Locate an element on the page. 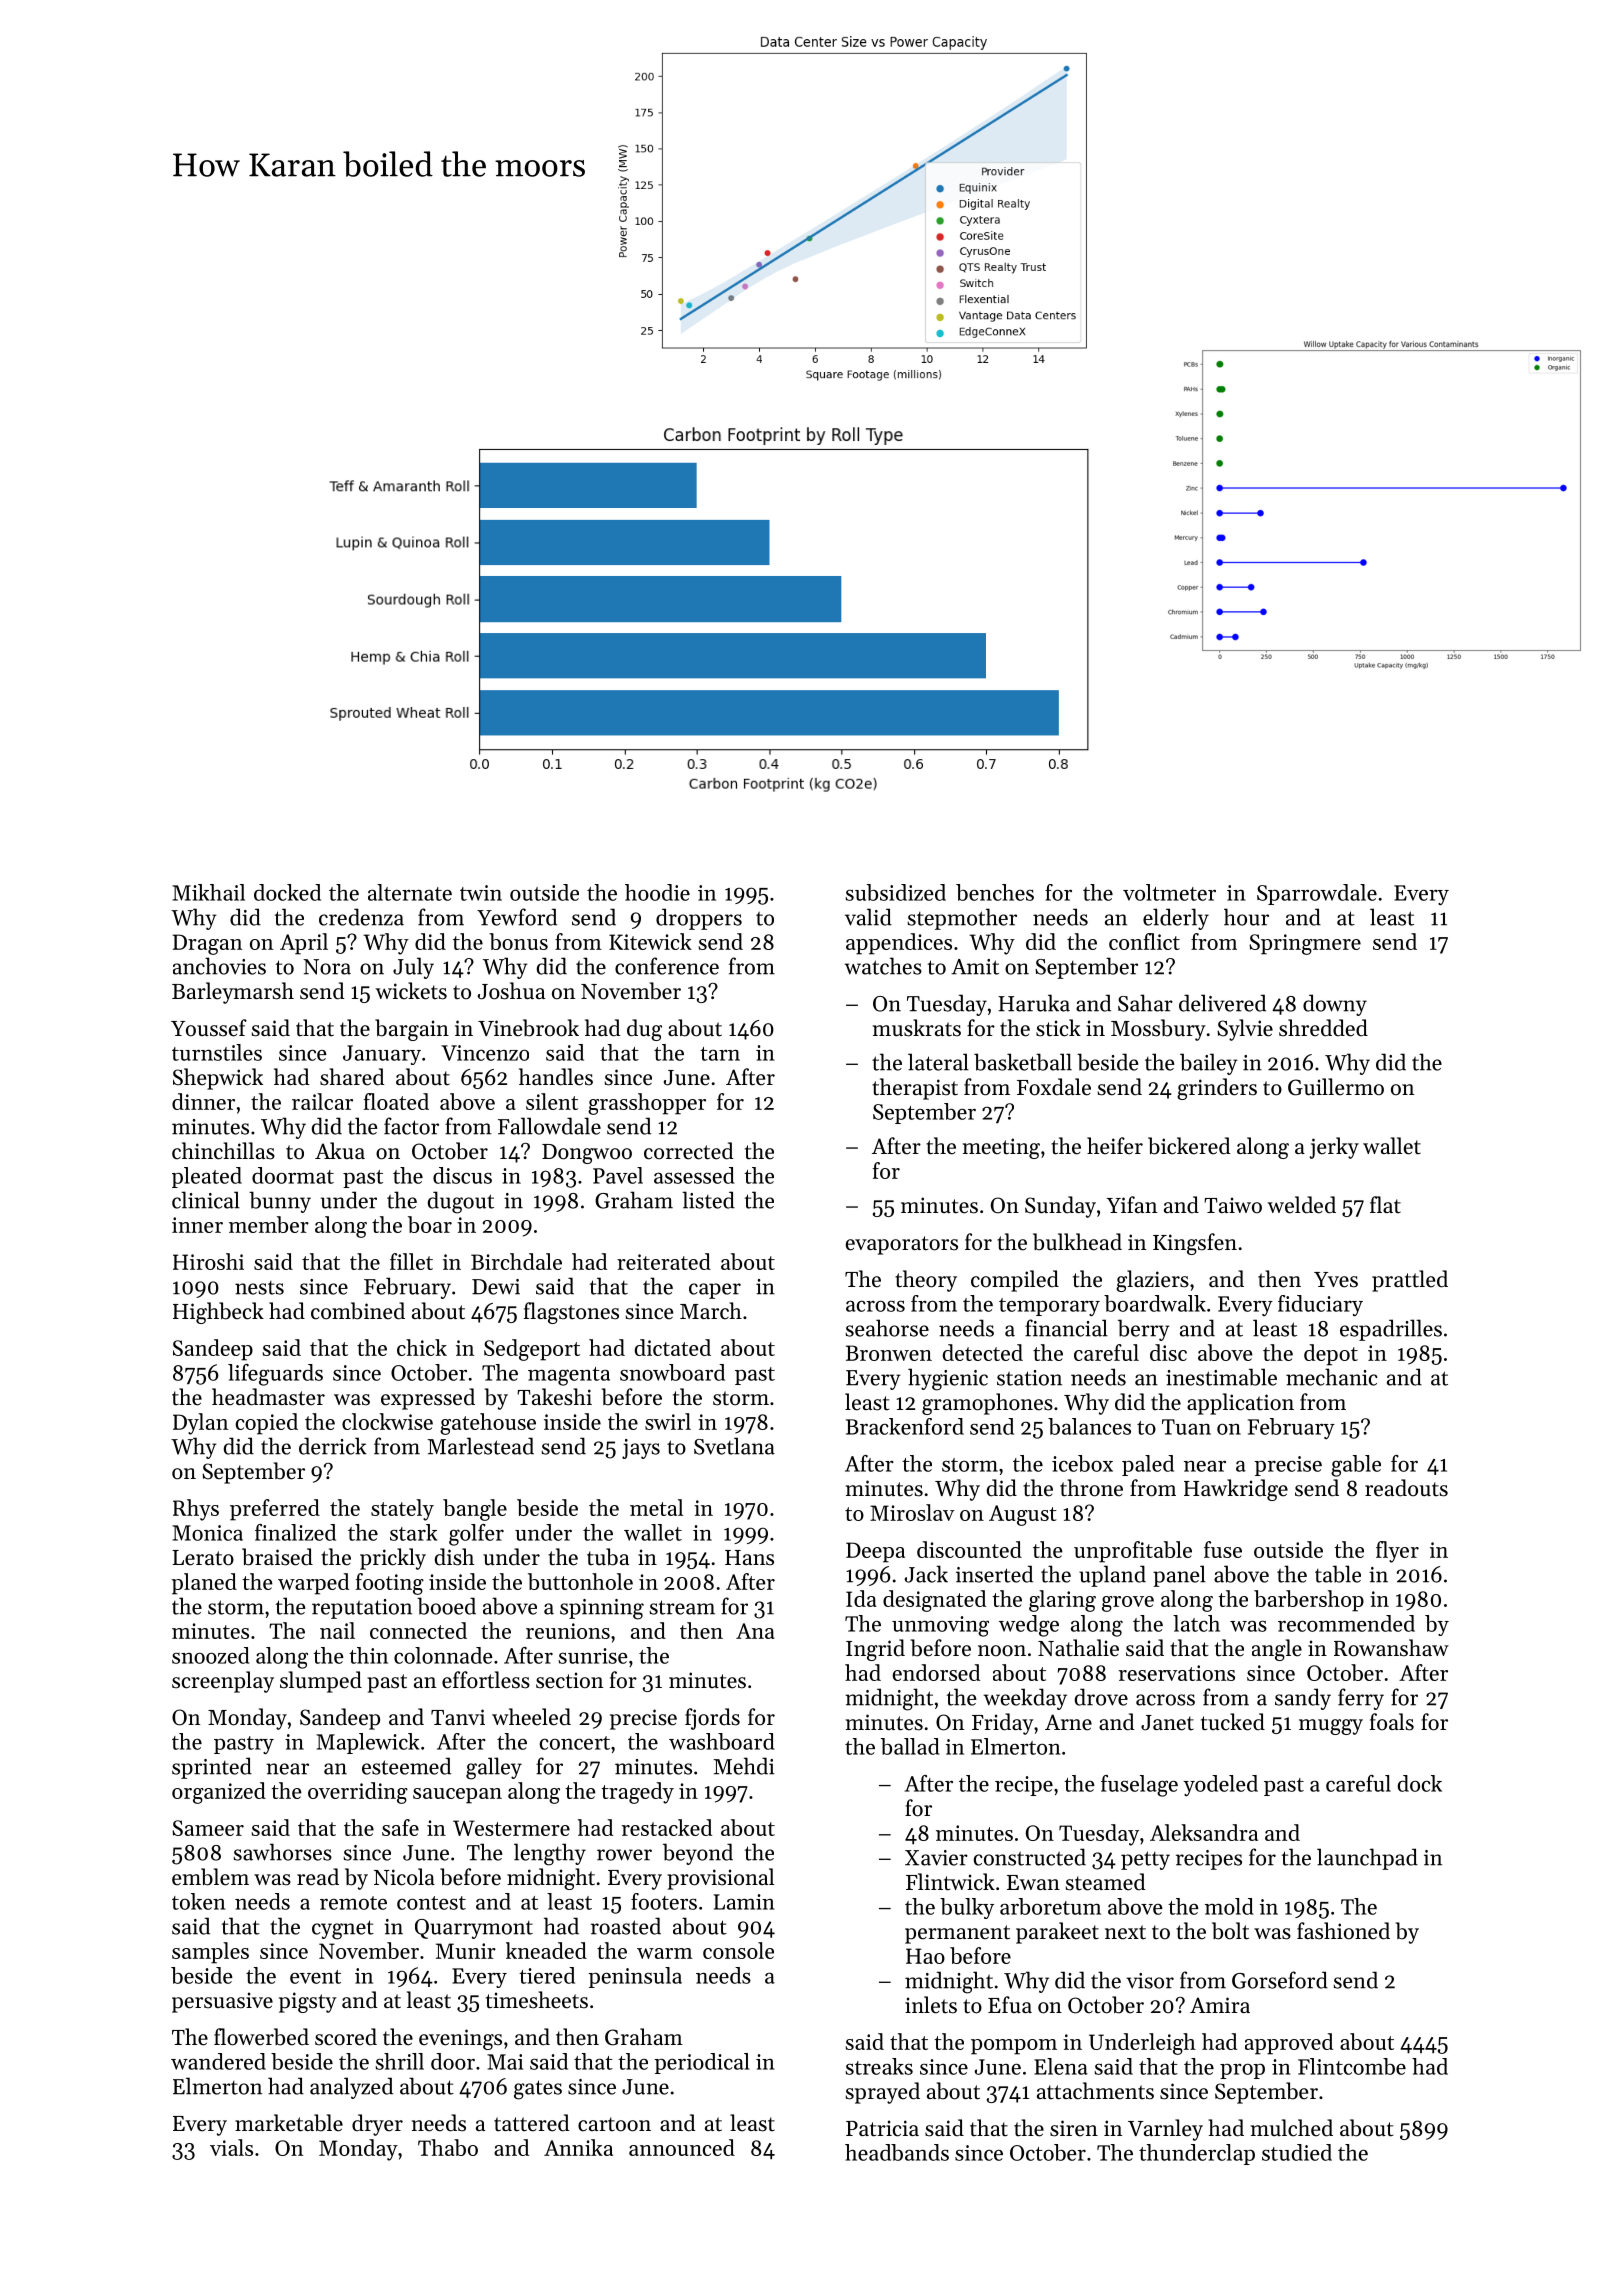 The height and width of the image is (2292, 1620). conflict is located at coordinates (1144, 941).
